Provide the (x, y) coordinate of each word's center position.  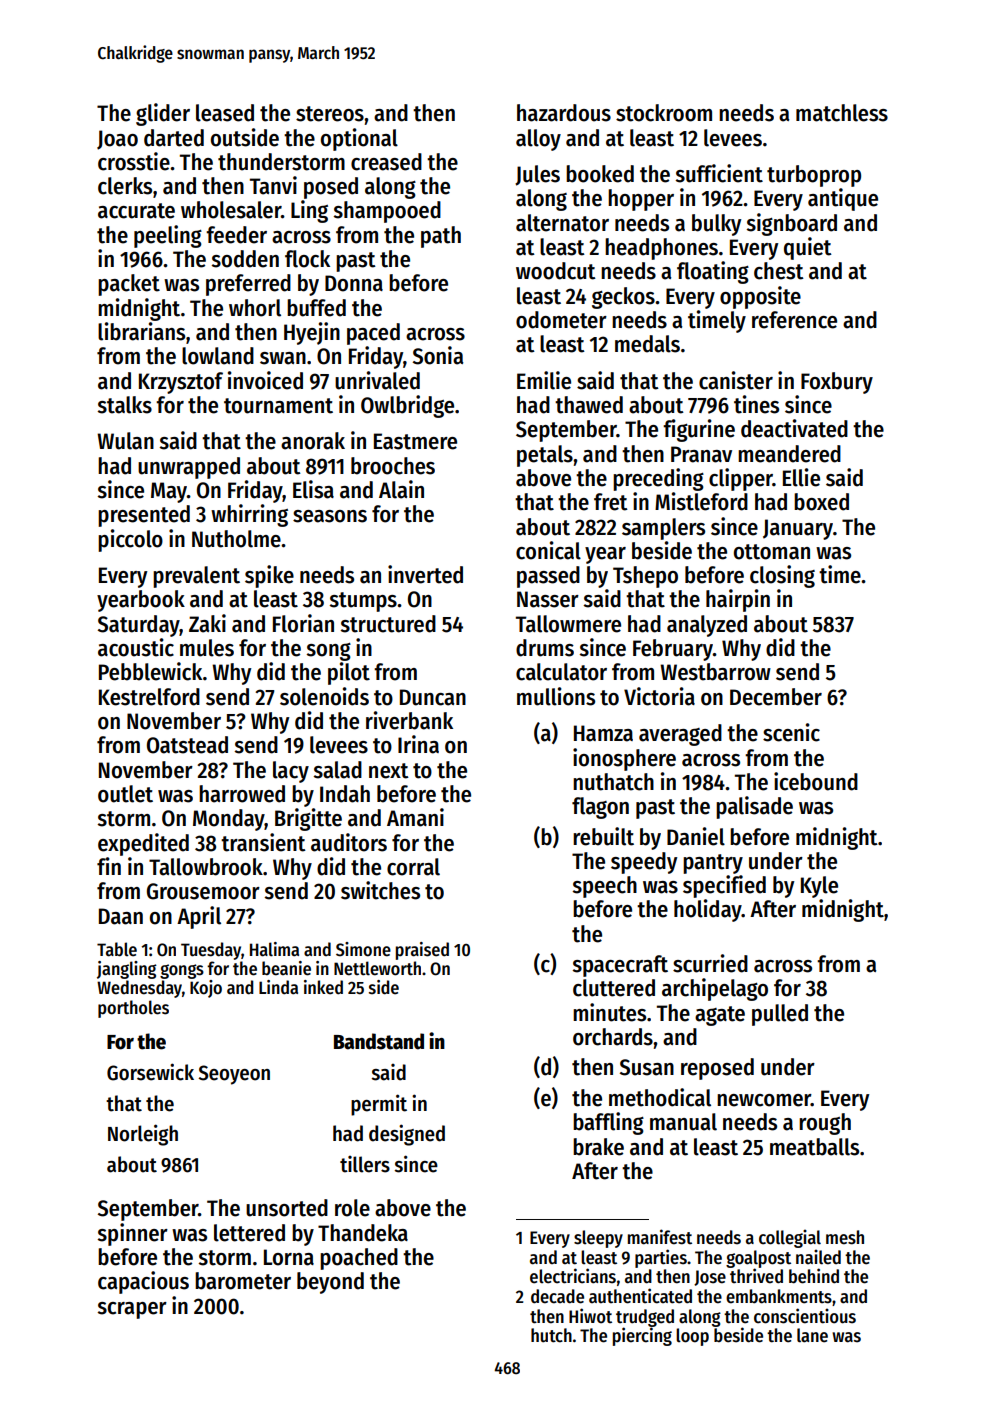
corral (413, 867)
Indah (345, 794)
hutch (551, 1335)
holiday (708, 910)
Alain (401, 489)
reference (794, 320)
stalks (124, 405)
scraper (132, 1310)
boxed (821, 502)
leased (225, 113)
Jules (537, 175)
